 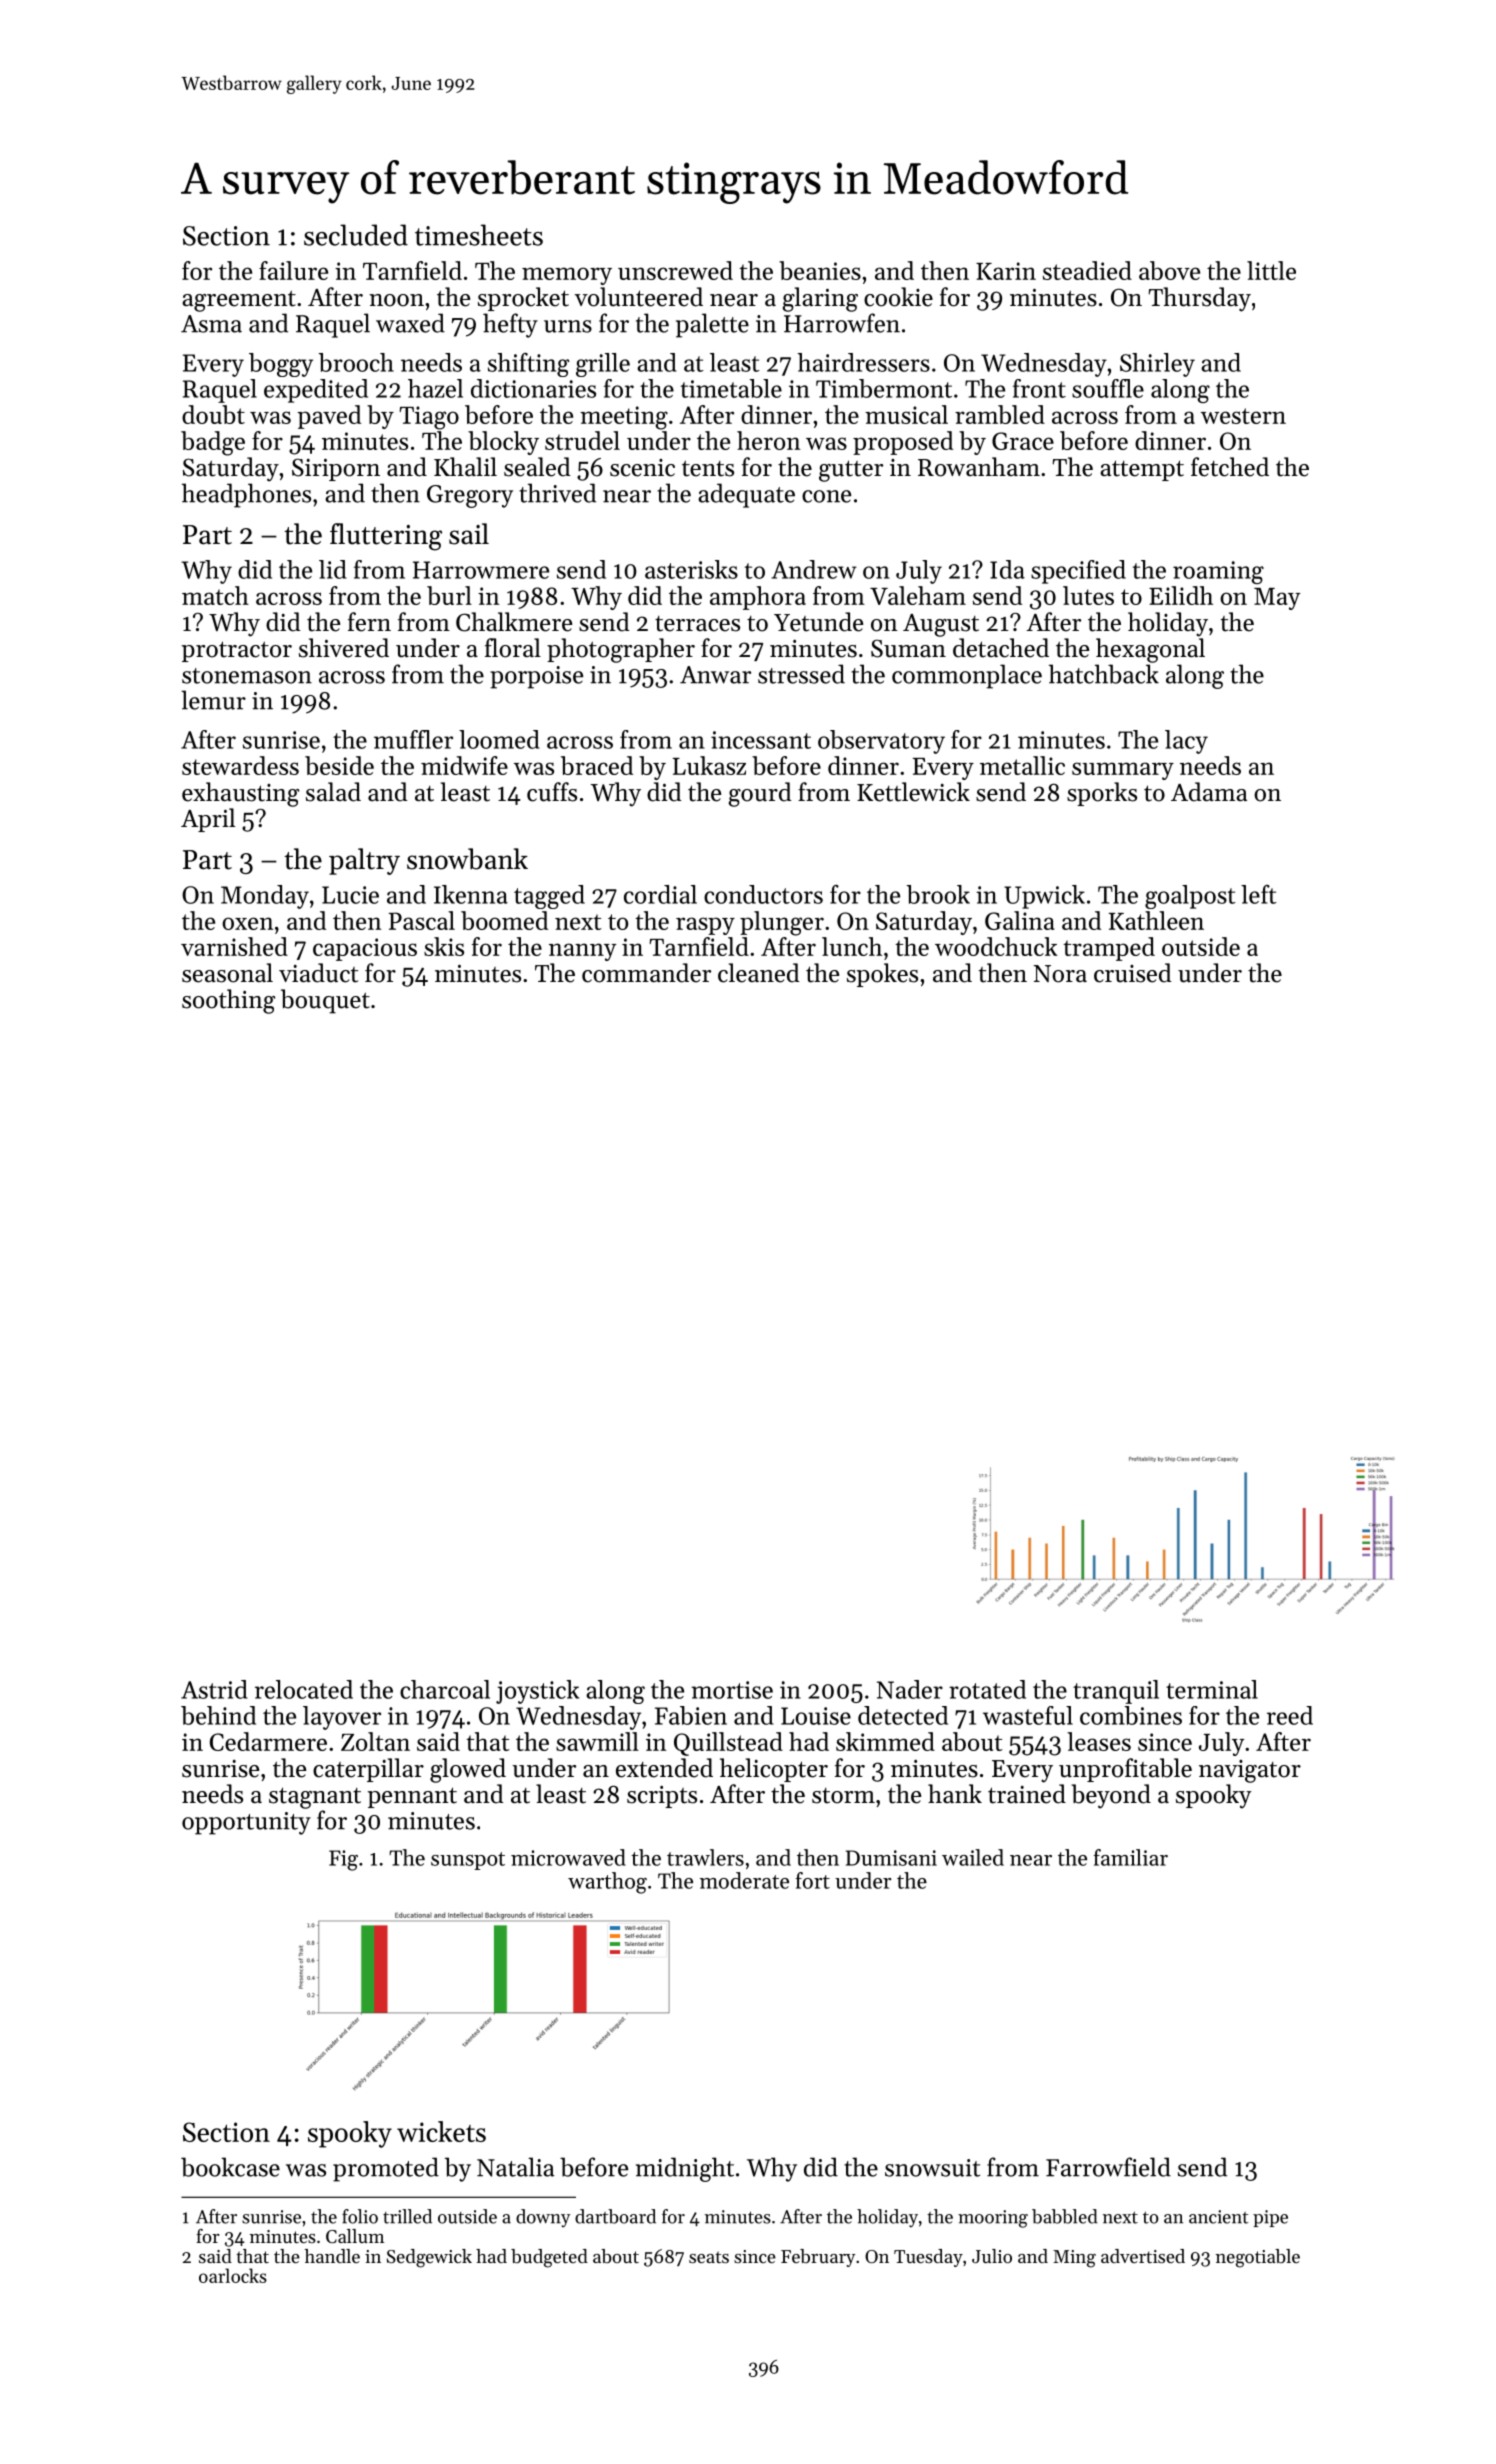 What do you see at coordinates (709, 765) in the screenshot?
I see `Lukasz` at bounding box center [709, 765].
